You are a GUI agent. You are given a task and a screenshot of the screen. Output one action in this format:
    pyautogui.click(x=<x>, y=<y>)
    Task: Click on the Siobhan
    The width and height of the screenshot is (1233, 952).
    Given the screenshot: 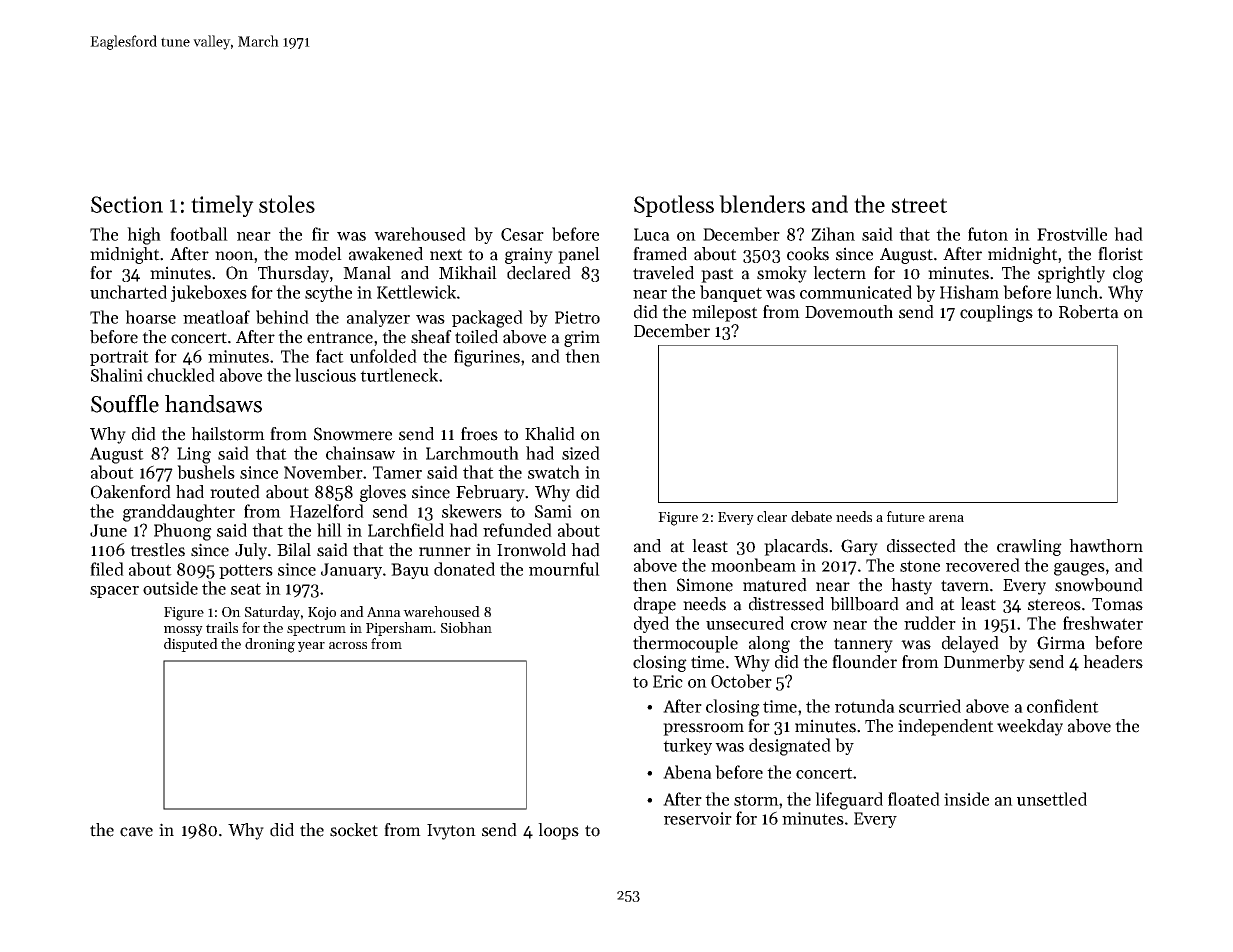 What is the action you would take?
    pyautogui.click(x=466, y=627)
